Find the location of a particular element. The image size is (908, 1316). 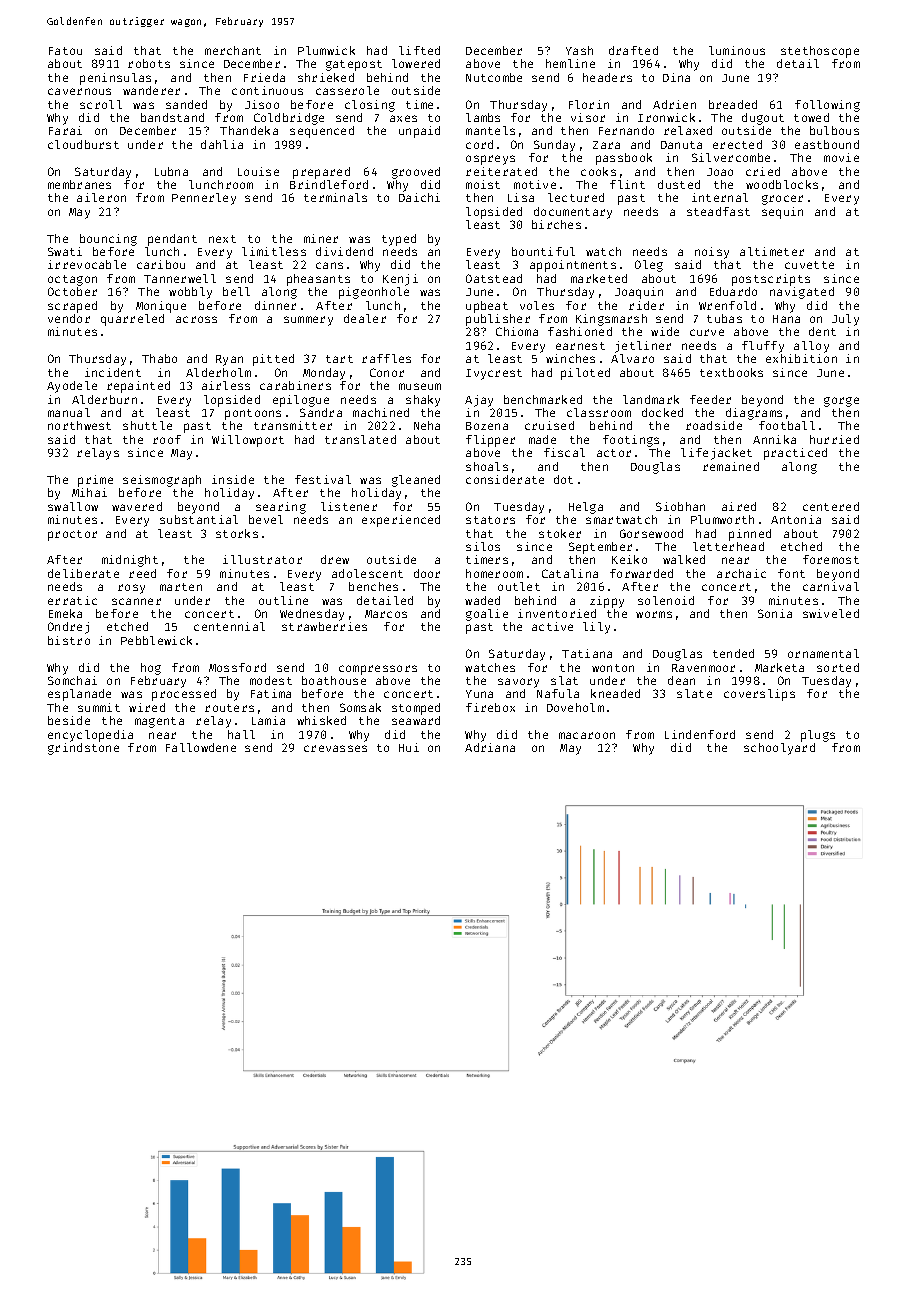

manual is located at coordinates (69, 412).
